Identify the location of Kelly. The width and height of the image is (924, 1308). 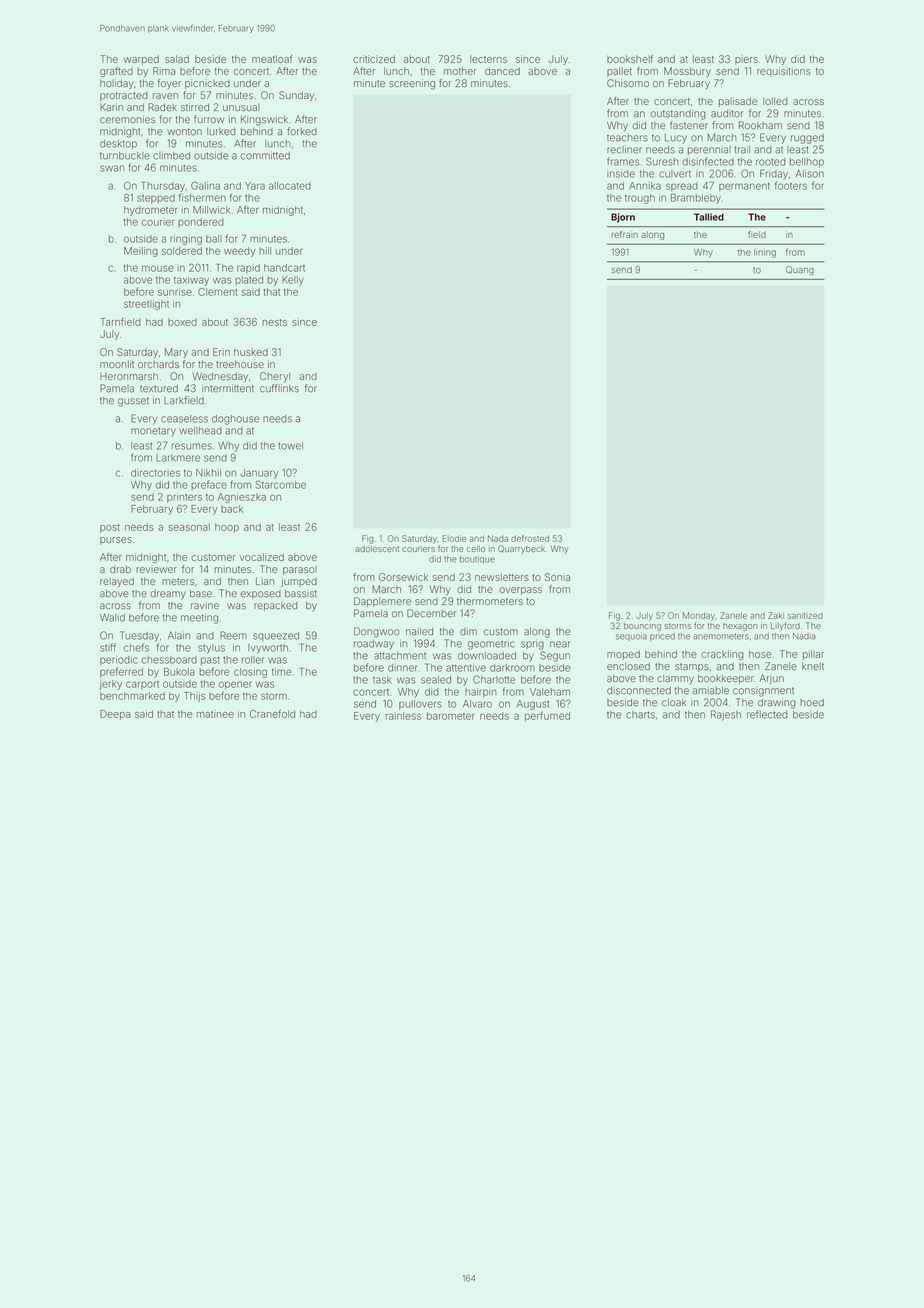
(293, 281).
